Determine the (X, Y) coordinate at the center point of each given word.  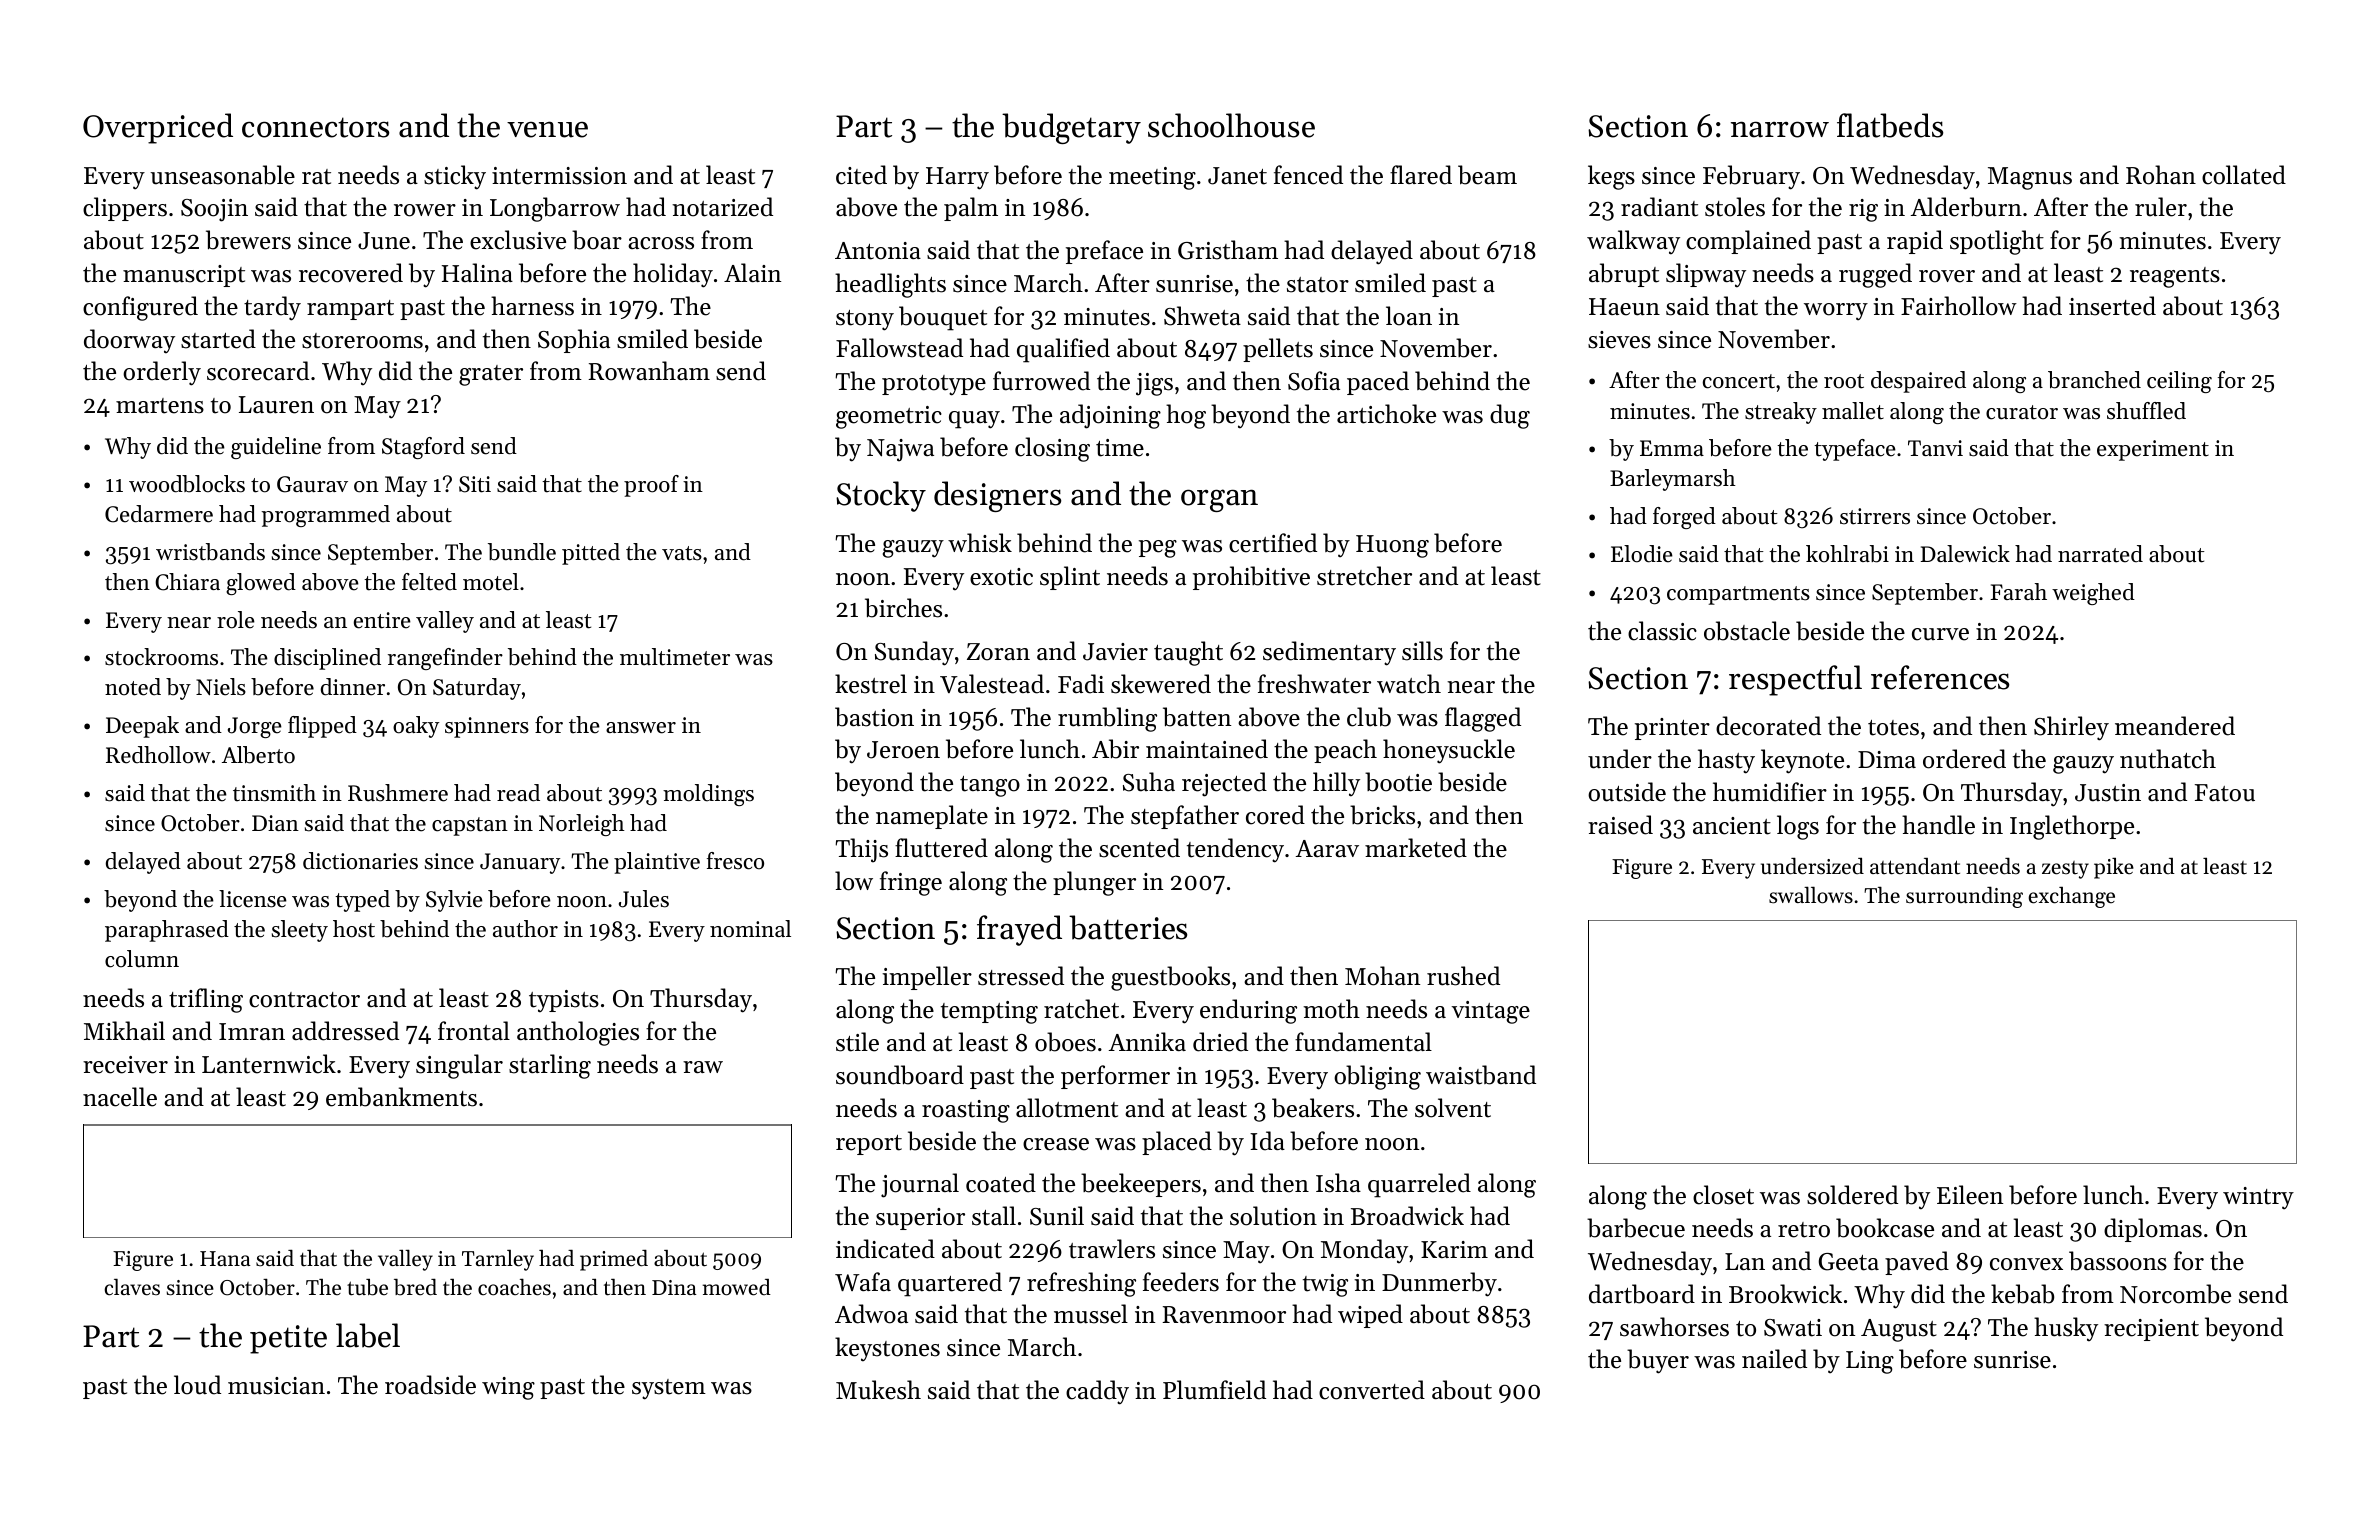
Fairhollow (1959, 306)
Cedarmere (159, 514)
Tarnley (498, 1260)
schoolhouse (1231, 125)
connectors (315, 127)
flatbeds (1890, 125)
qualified (1063, 350)
